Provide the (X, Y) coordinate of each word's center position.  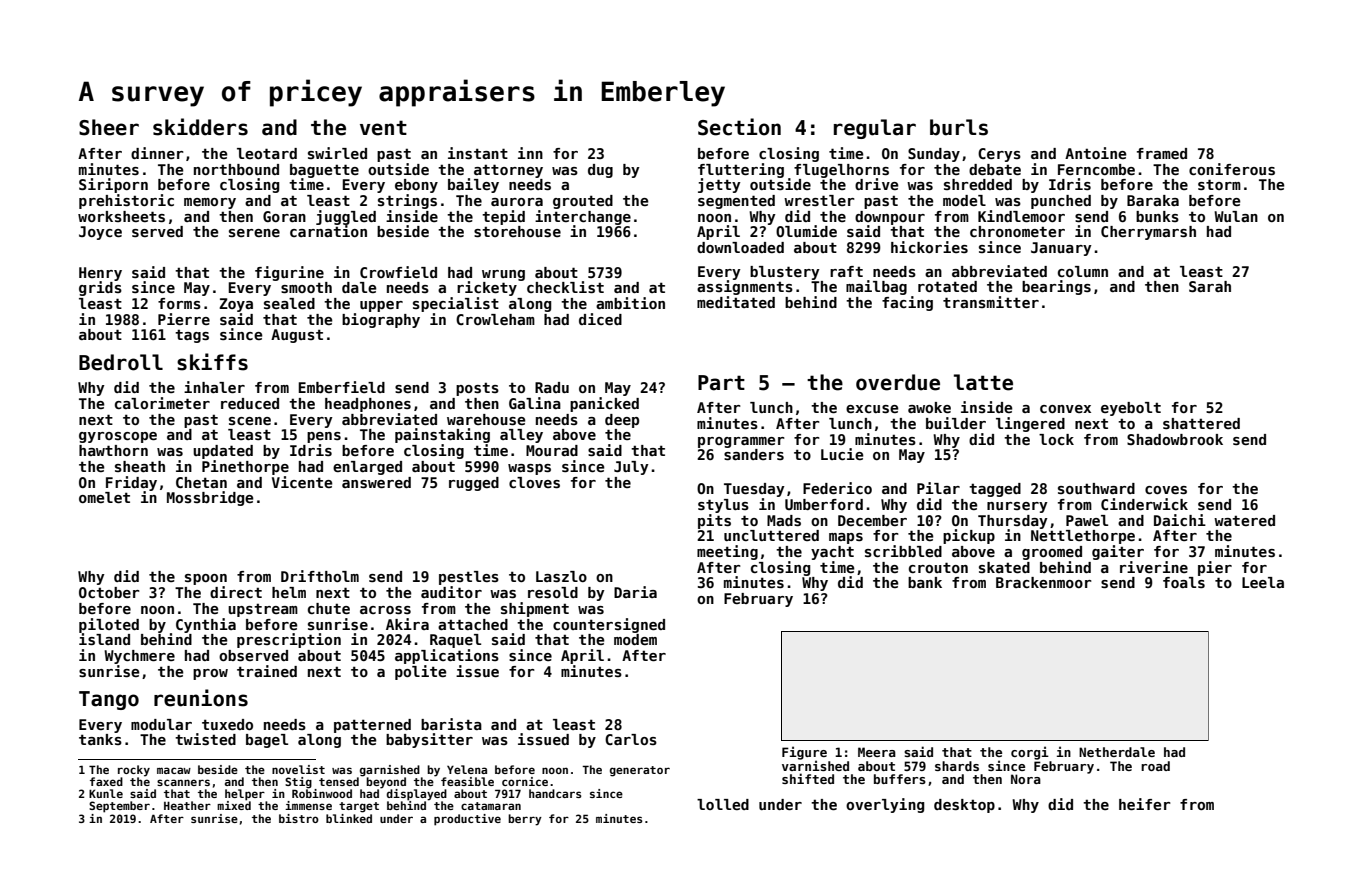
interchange (583, 217)
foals (1184, 582)
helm (289, 592)
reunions (201, 698)
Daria (635, 592)
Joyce (100, 233)
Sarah (1210, 286)
